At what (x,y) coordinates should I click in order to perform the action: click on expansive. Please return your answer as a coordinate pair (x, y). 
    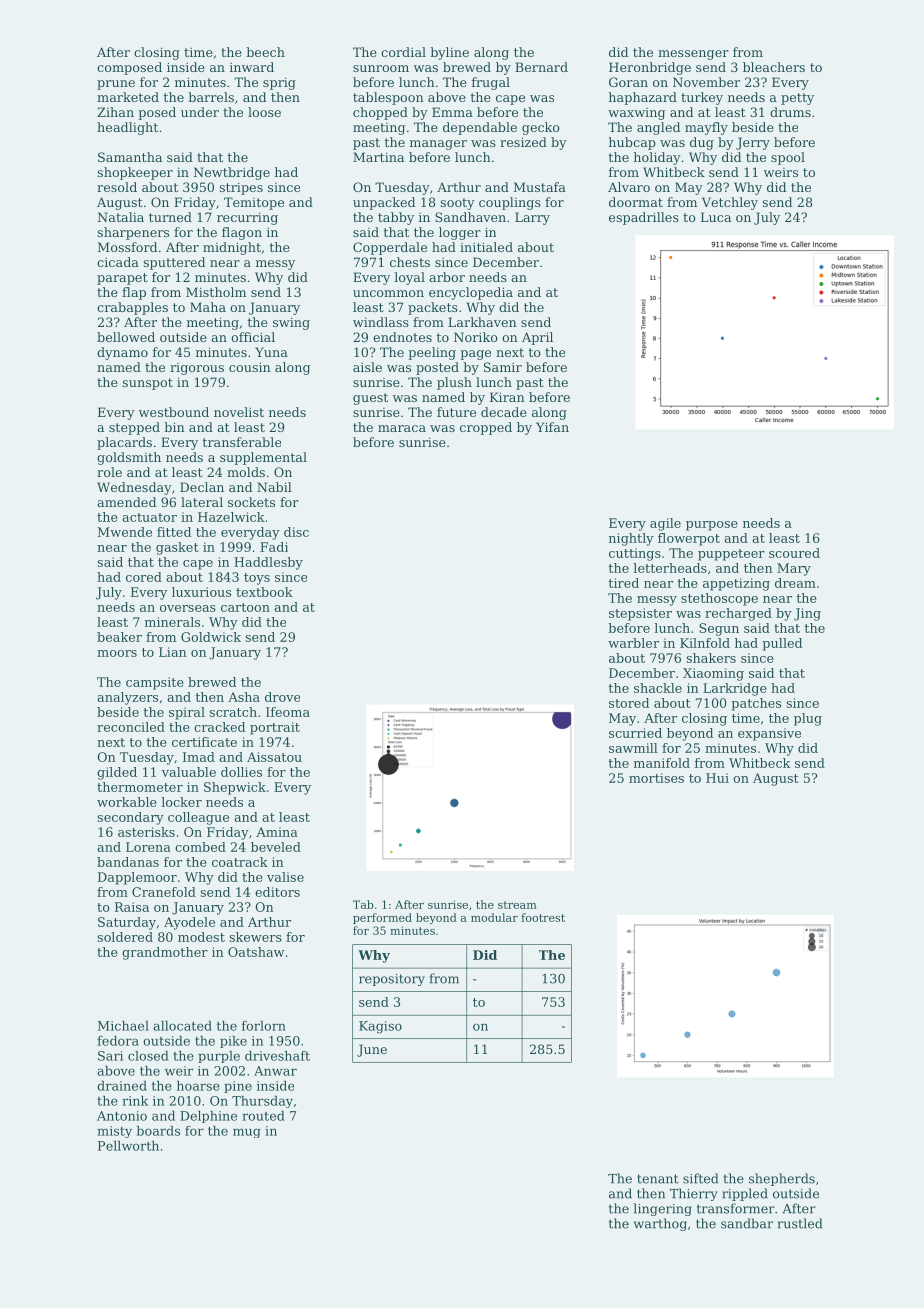
    Looking at the image, I should click on (769, 734).
